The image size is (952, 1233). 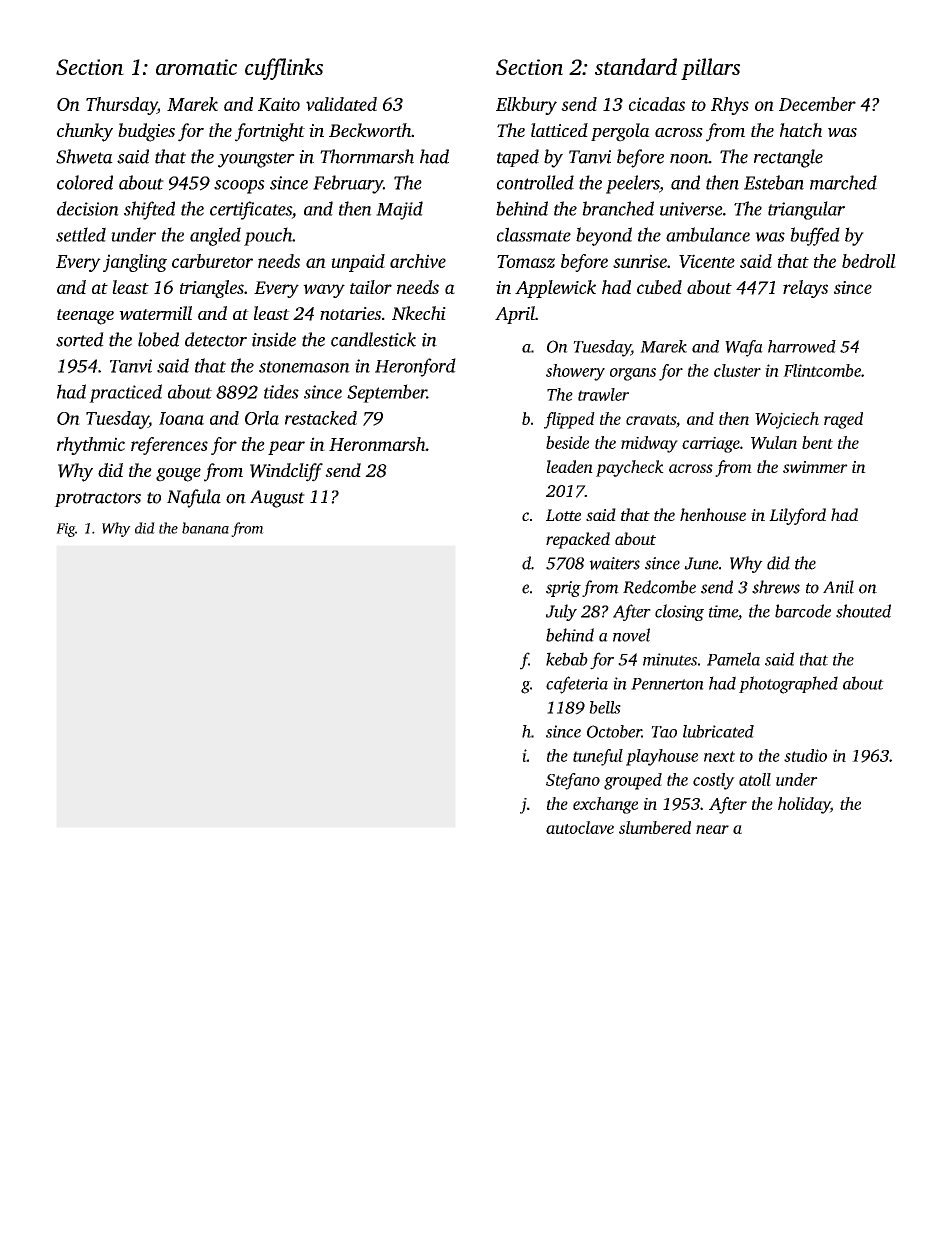 What do you see at coordinates (788, 158) in the screenshot?
I see `rectangle` at bounding box center [788, 158].
